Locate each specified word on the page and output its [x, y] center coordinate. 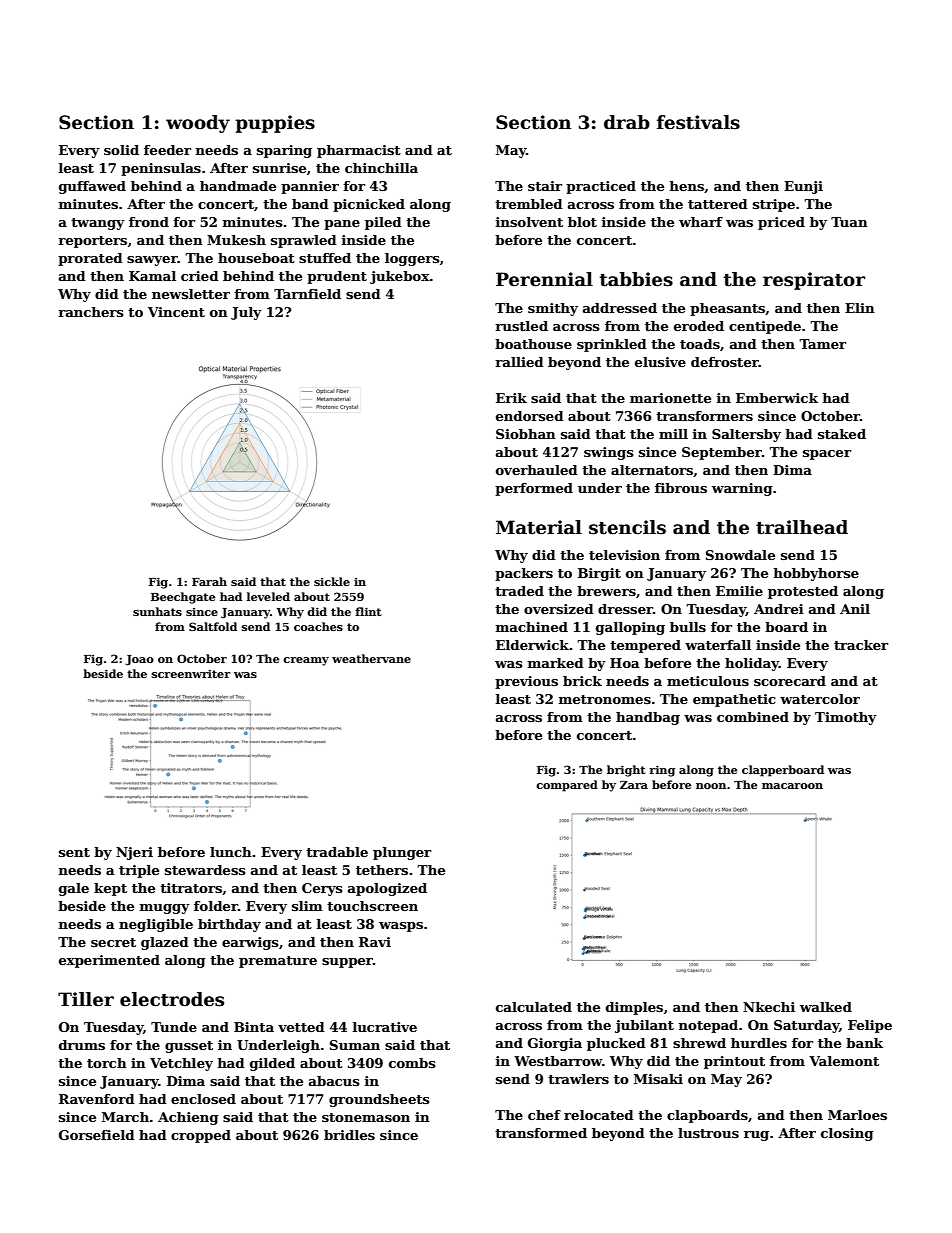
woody [198, 124]
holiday [752, 664]
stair [545, 186]
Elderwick [532, 645]
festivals [698, 122]
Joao [140, 660]
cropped [201, 1136]
